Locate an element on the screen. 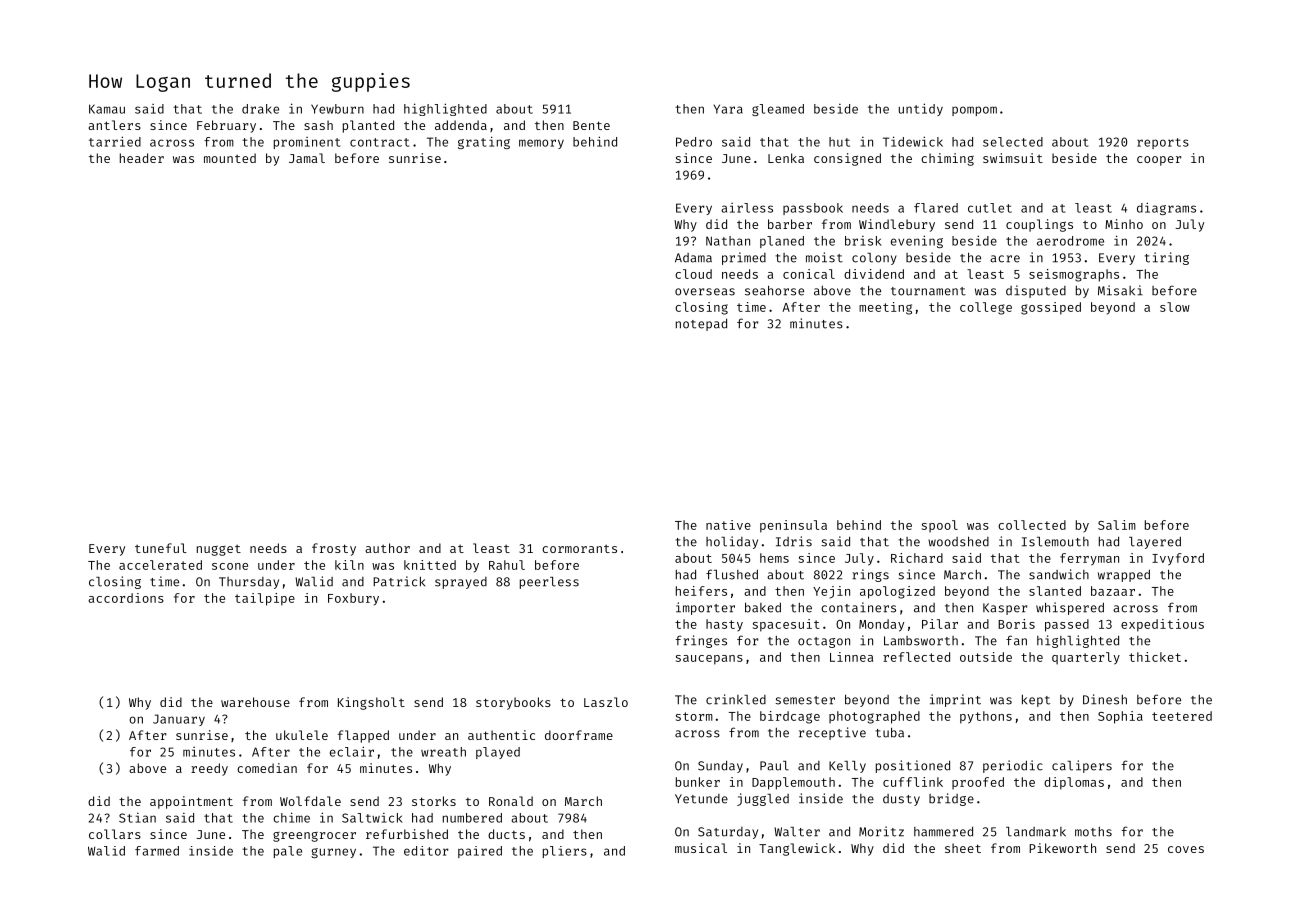 This screenshot has width=1308, height=924. diagrams is located at coordinates (1166, 208).
